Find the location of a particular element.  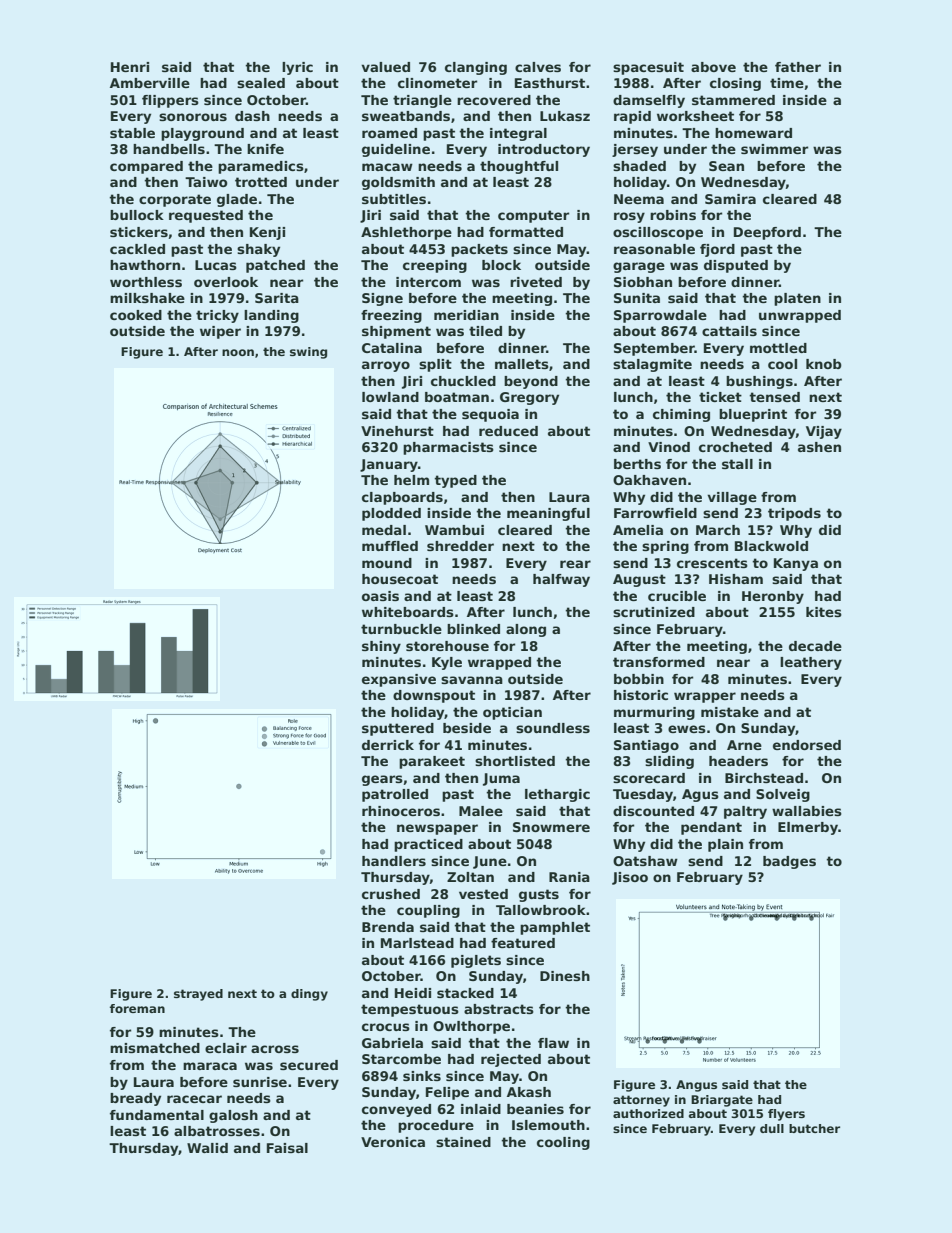

Walid is located at coordinates (207, 1148).
